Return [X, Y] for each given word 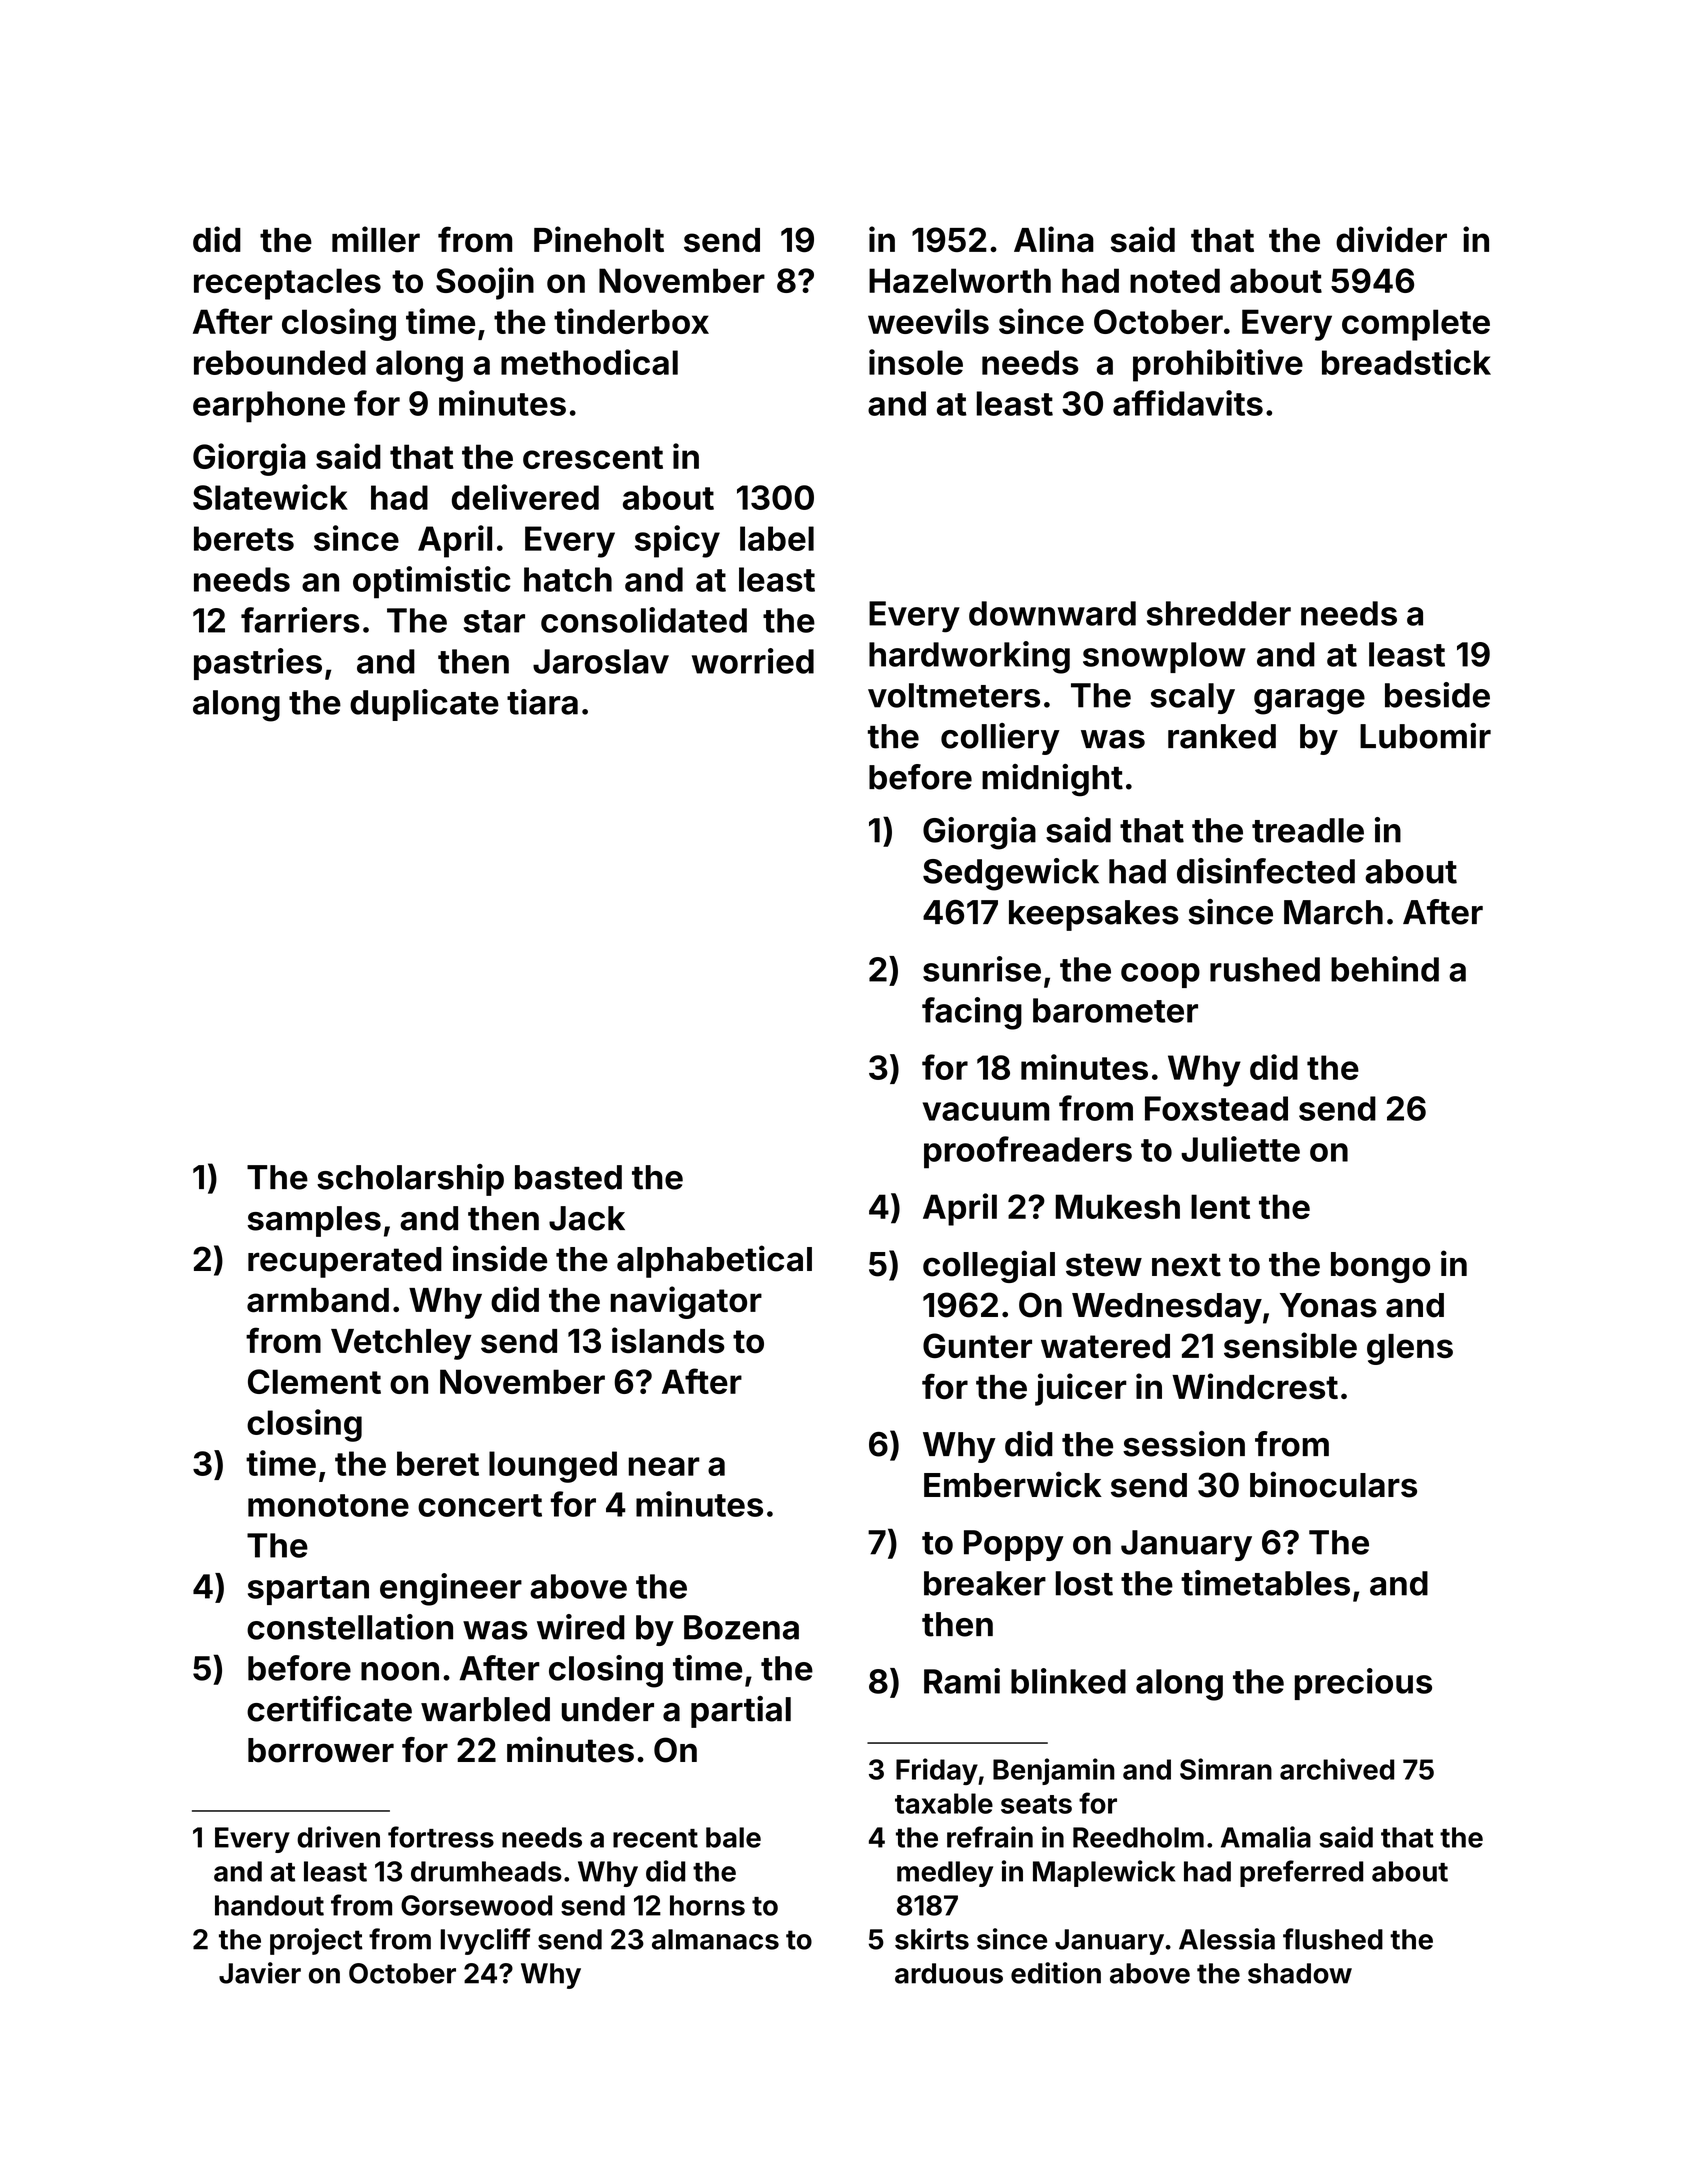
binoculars [1333, 1484]
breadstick [1406, 362]
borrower [321, 1750]
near [664, 1466]
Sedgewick [1011, 874]
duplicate [424, 705]
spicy [677, 541]
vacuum [986, 1111]
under [608, 1709]
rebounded [280, 362]
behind [1385, 969]
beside [1437, 695]
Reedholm [1138, 1837]
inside [500, 1258]
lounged [553, 1467]
